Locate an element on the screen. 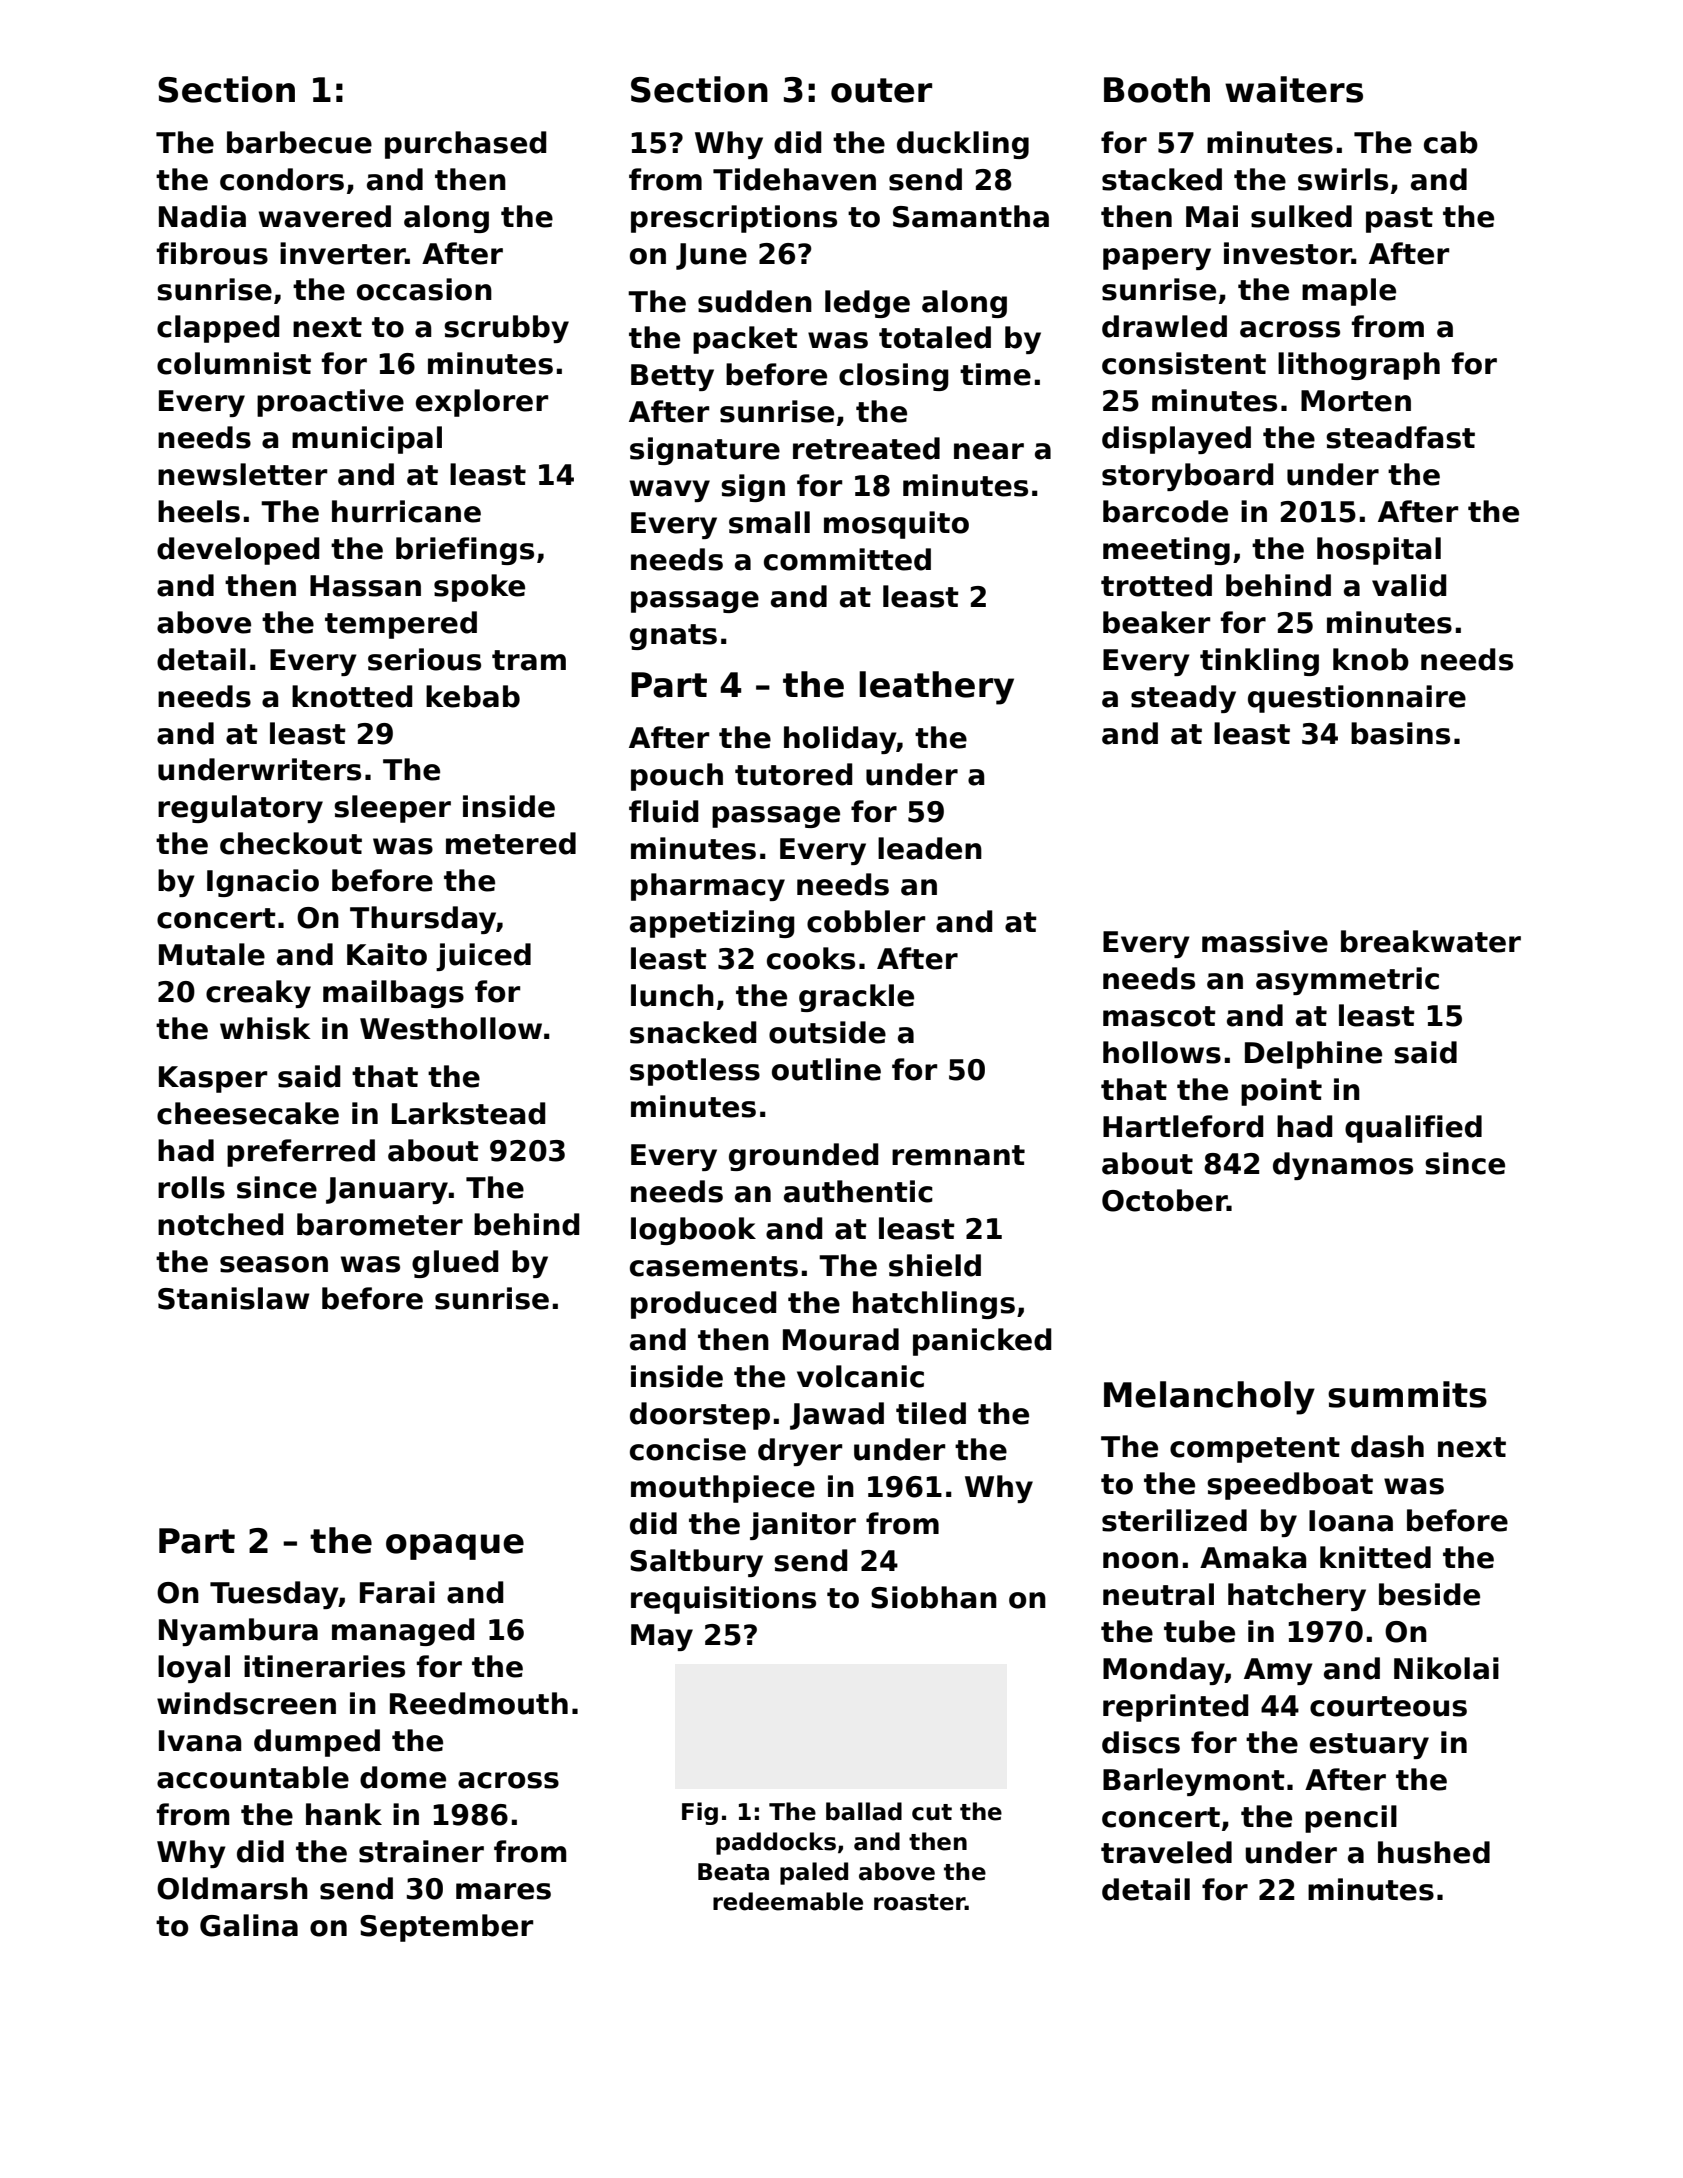  closing is located at coordinates (893, 377).
